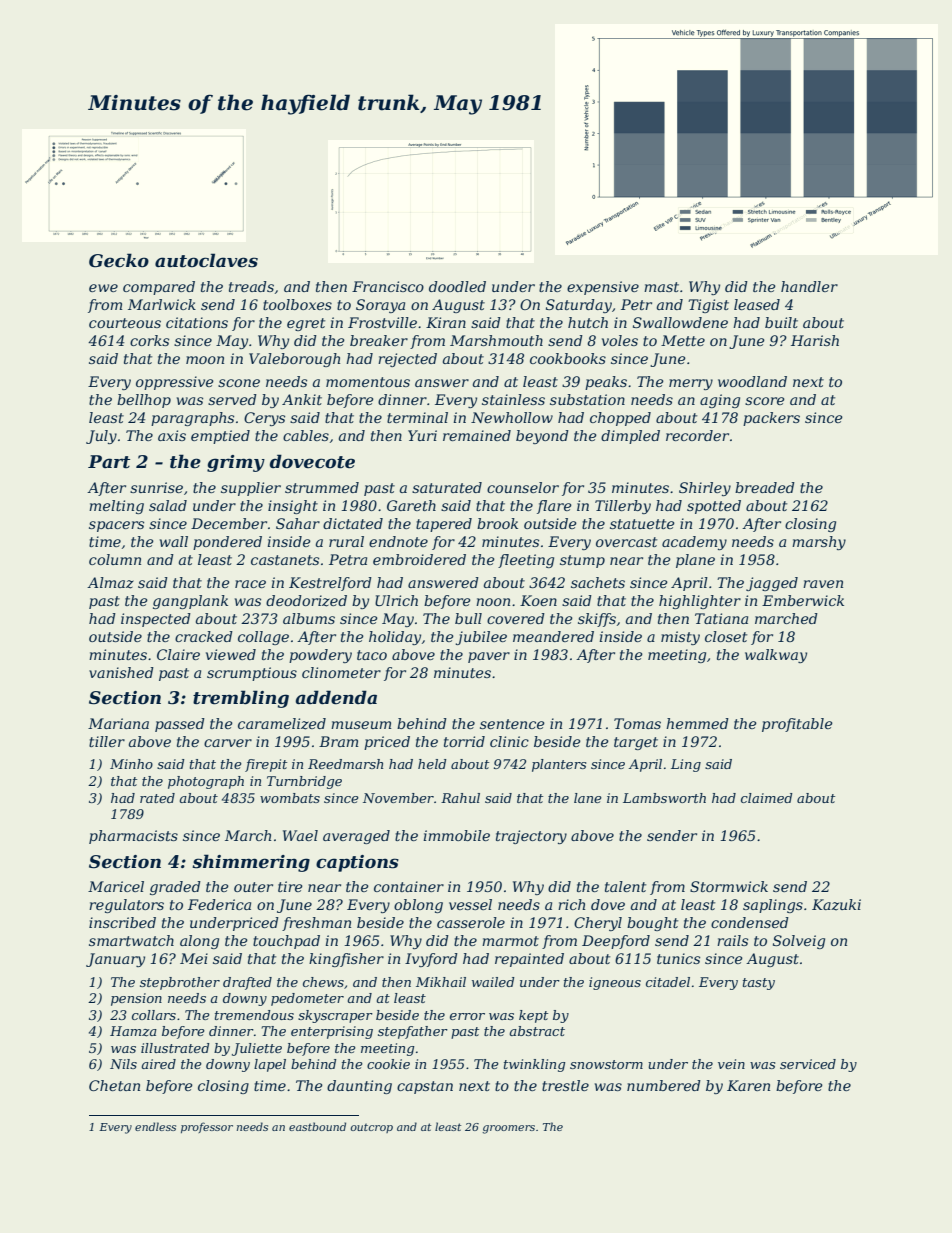  I want to click on raven, so click(823, 584).
